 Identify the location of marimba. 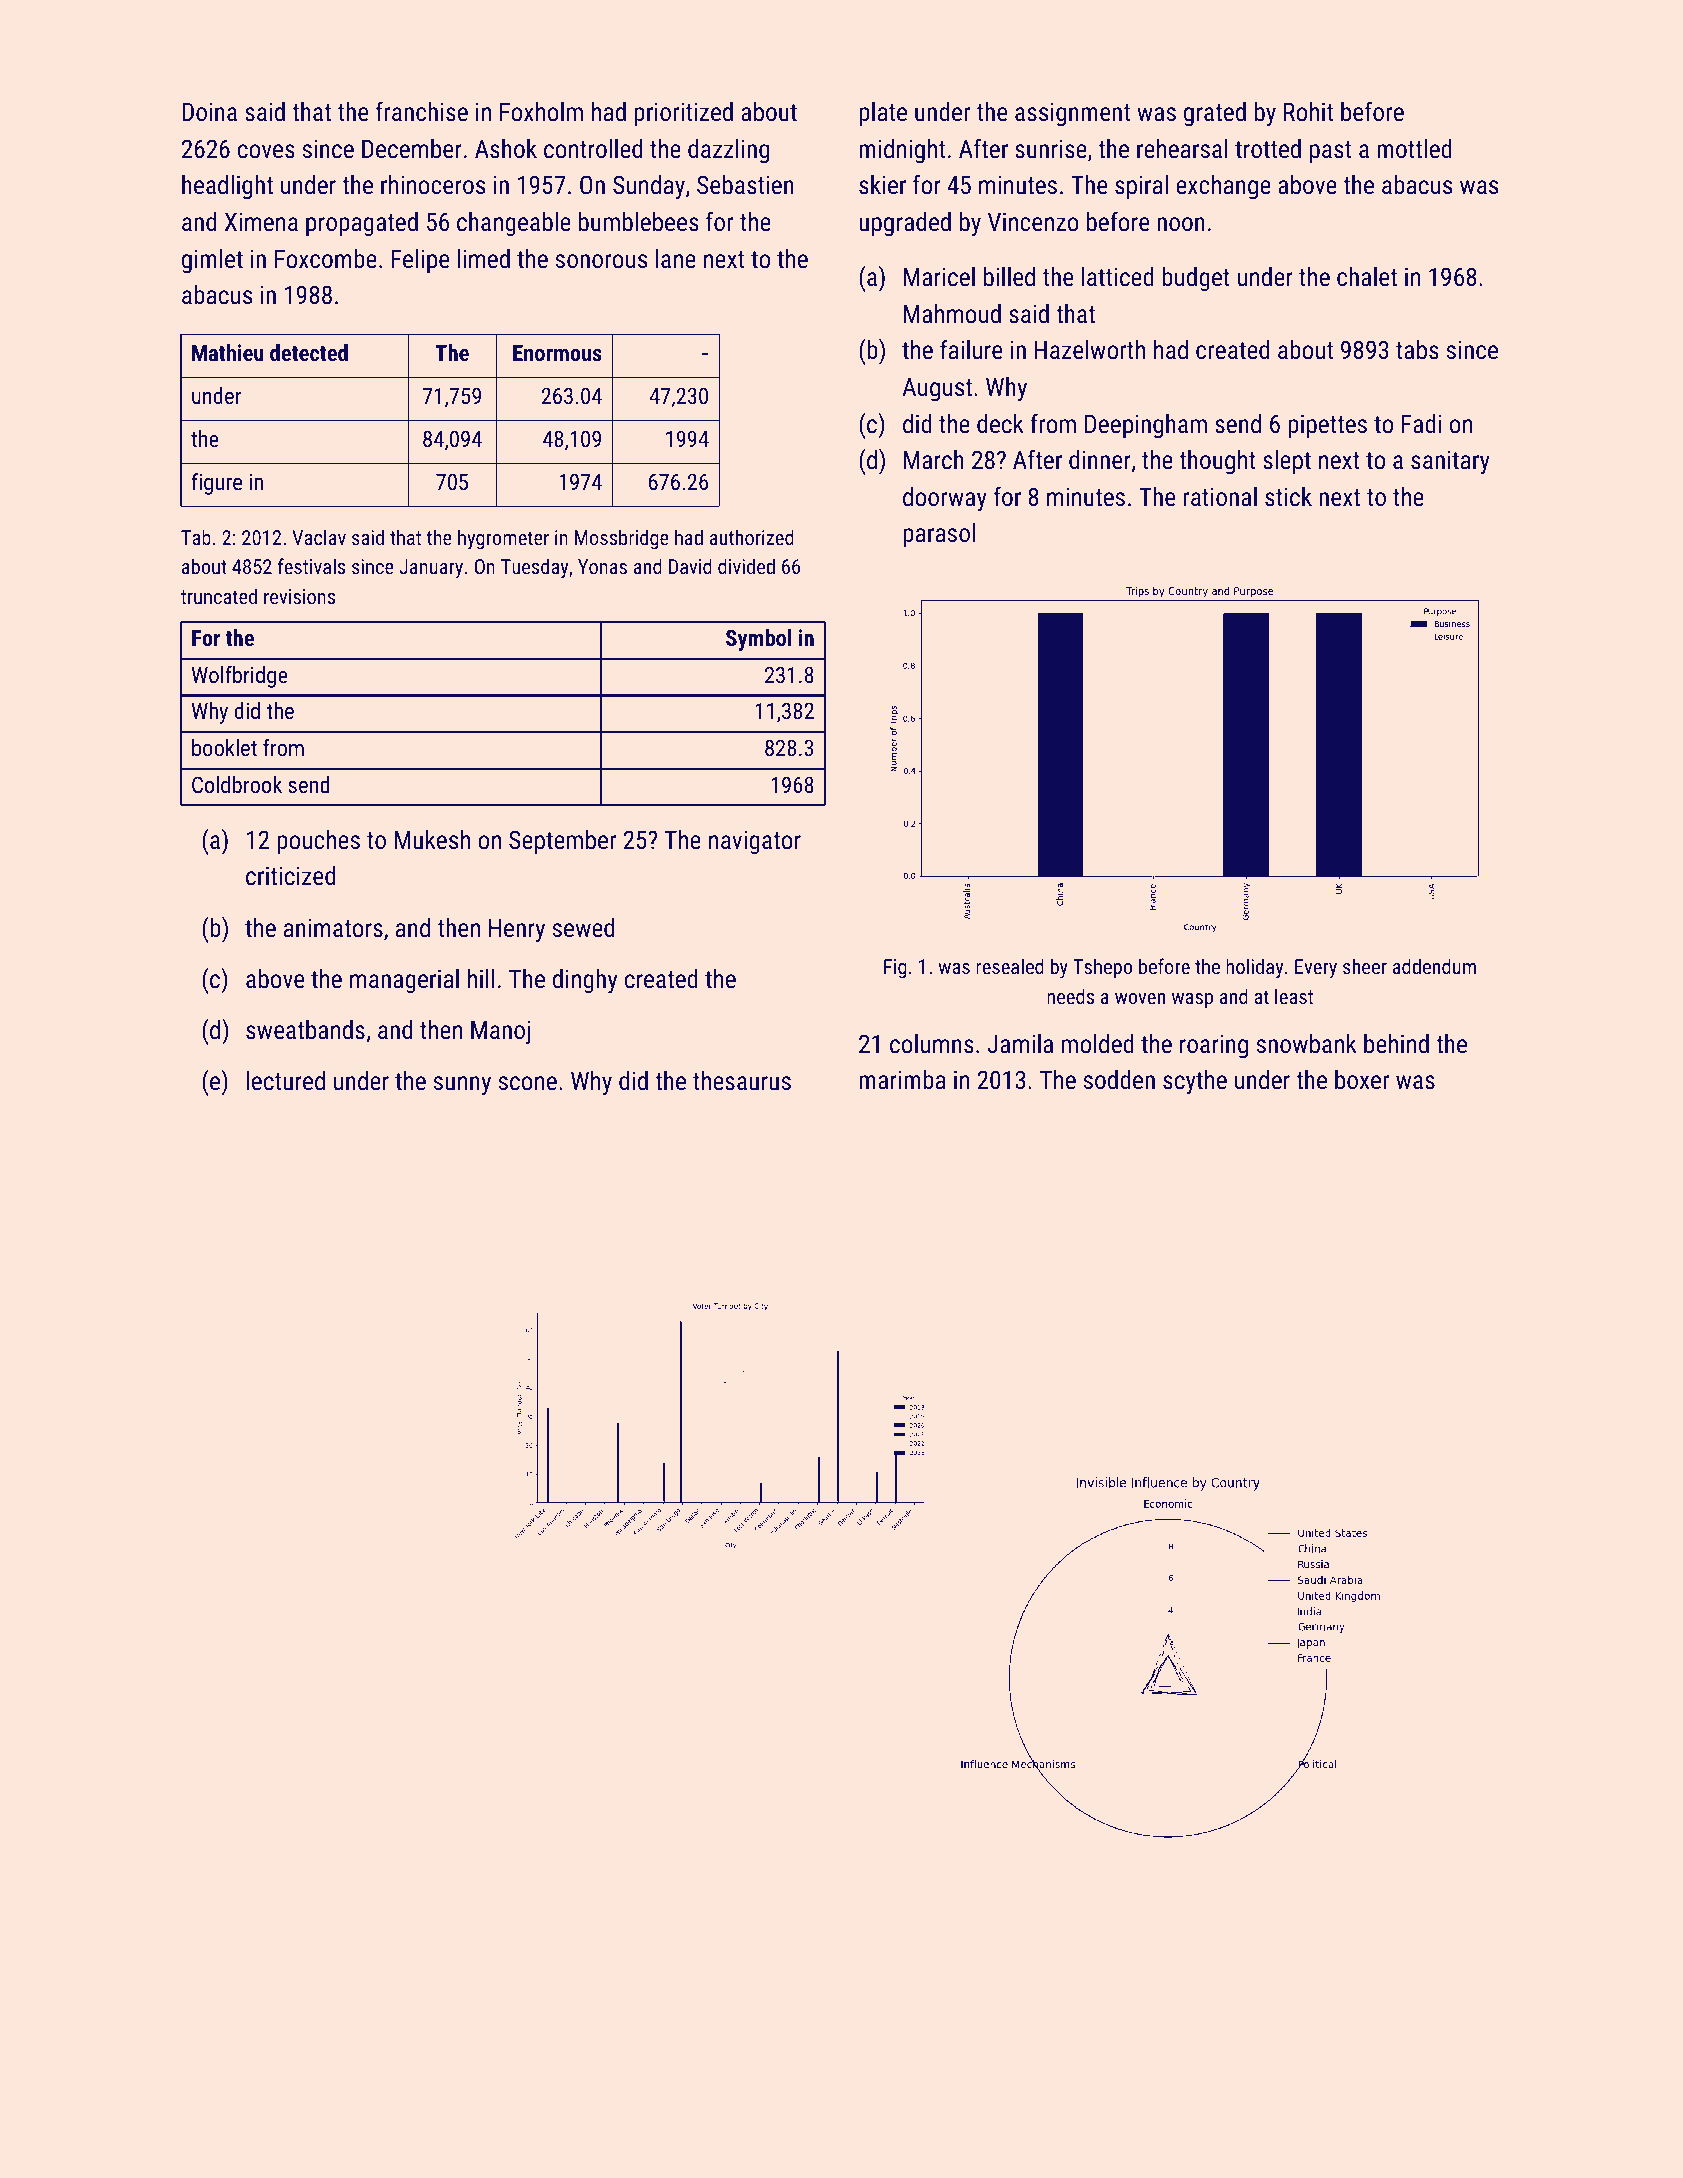
(902, 1079).
